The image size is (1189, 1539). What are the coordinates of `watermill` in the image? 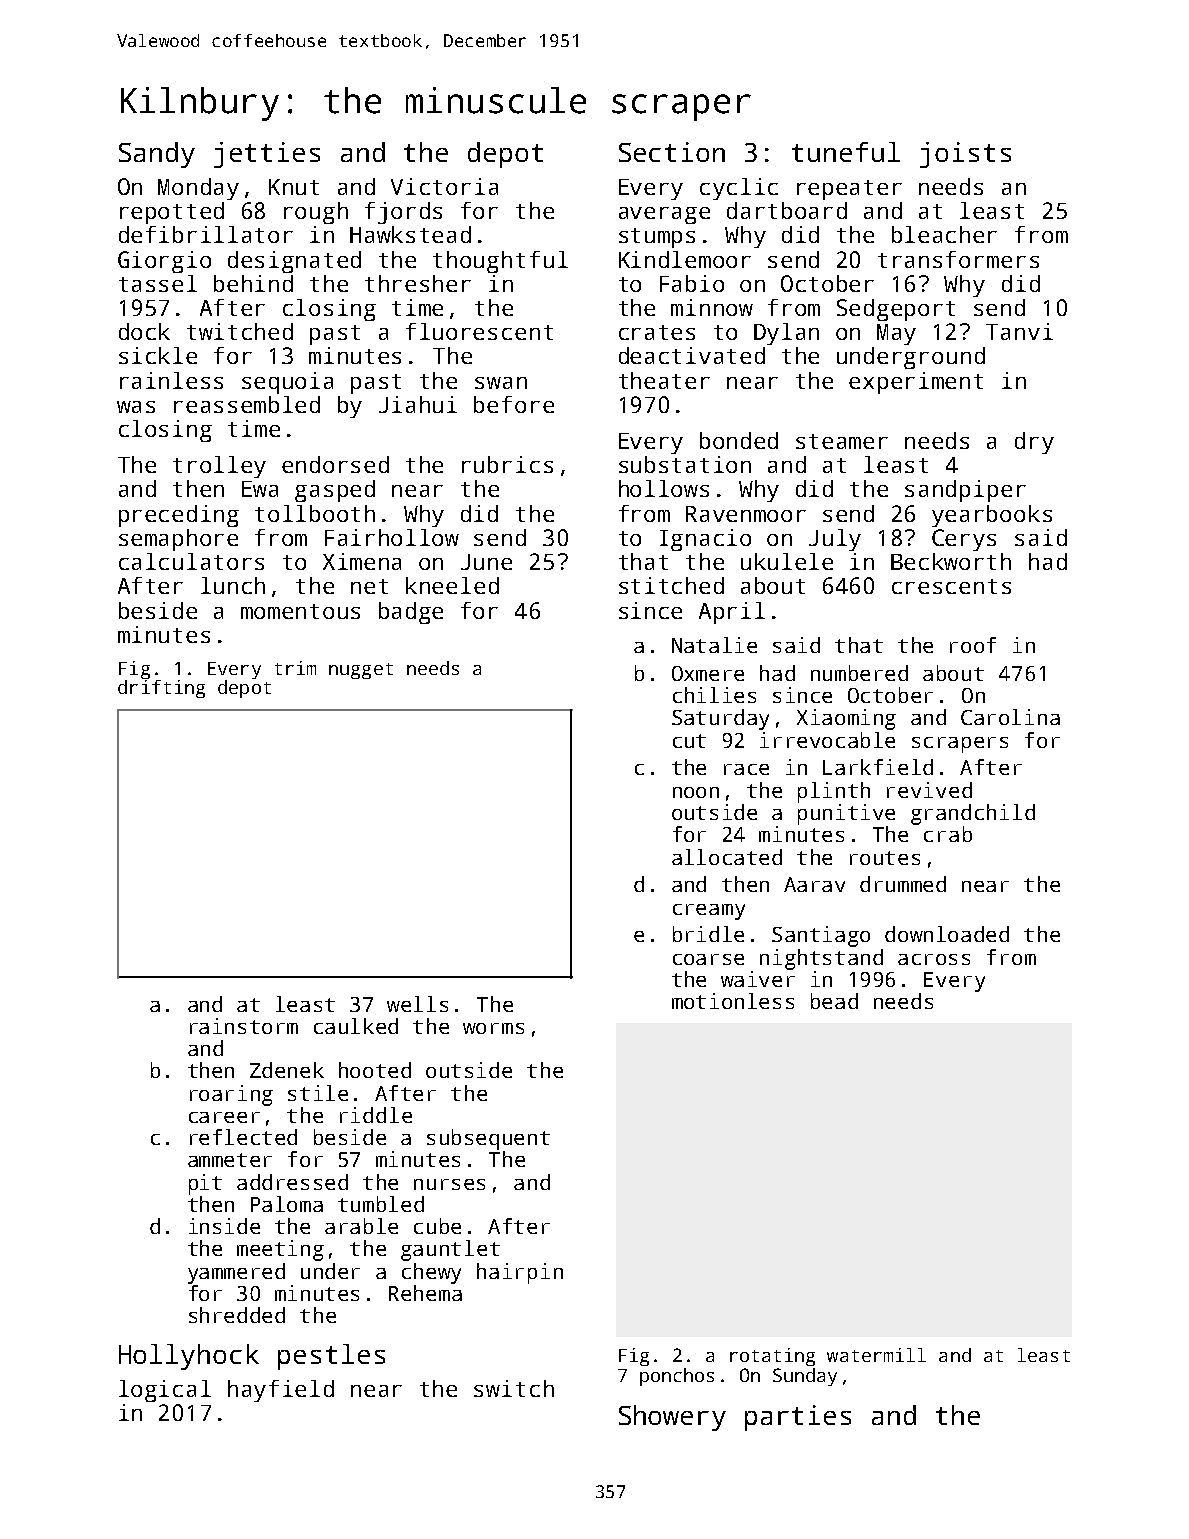 It's located at (876, 1355).
